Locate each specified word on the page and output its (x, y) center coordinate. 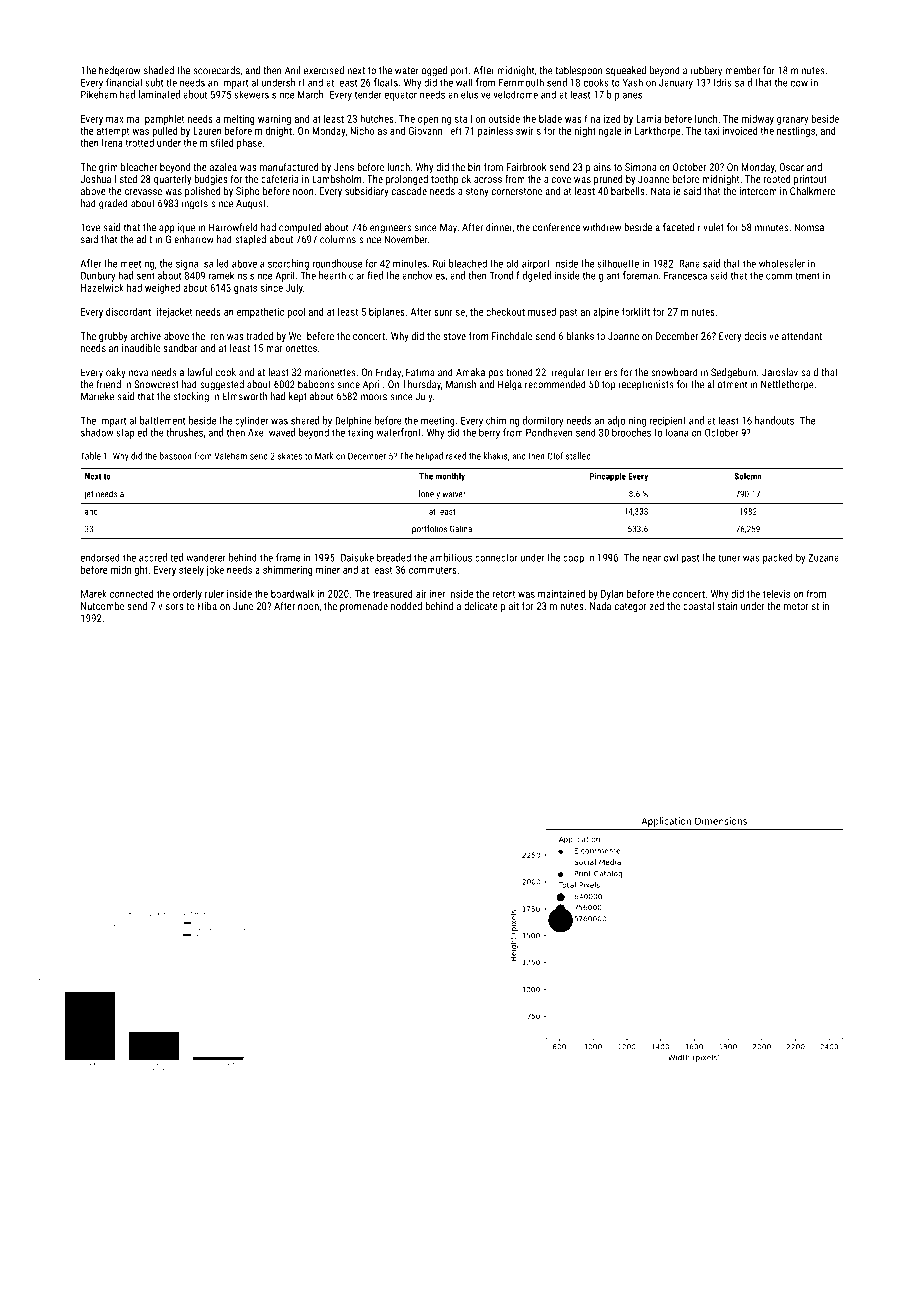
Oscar (791, 167)
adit (144, 239)
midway (758, 119)
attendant (802, 336)
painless (495, 131)
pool (296, 312)
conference (556, 227)
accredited (161, 557)
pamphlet (164, 119)
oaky (116, 373)
